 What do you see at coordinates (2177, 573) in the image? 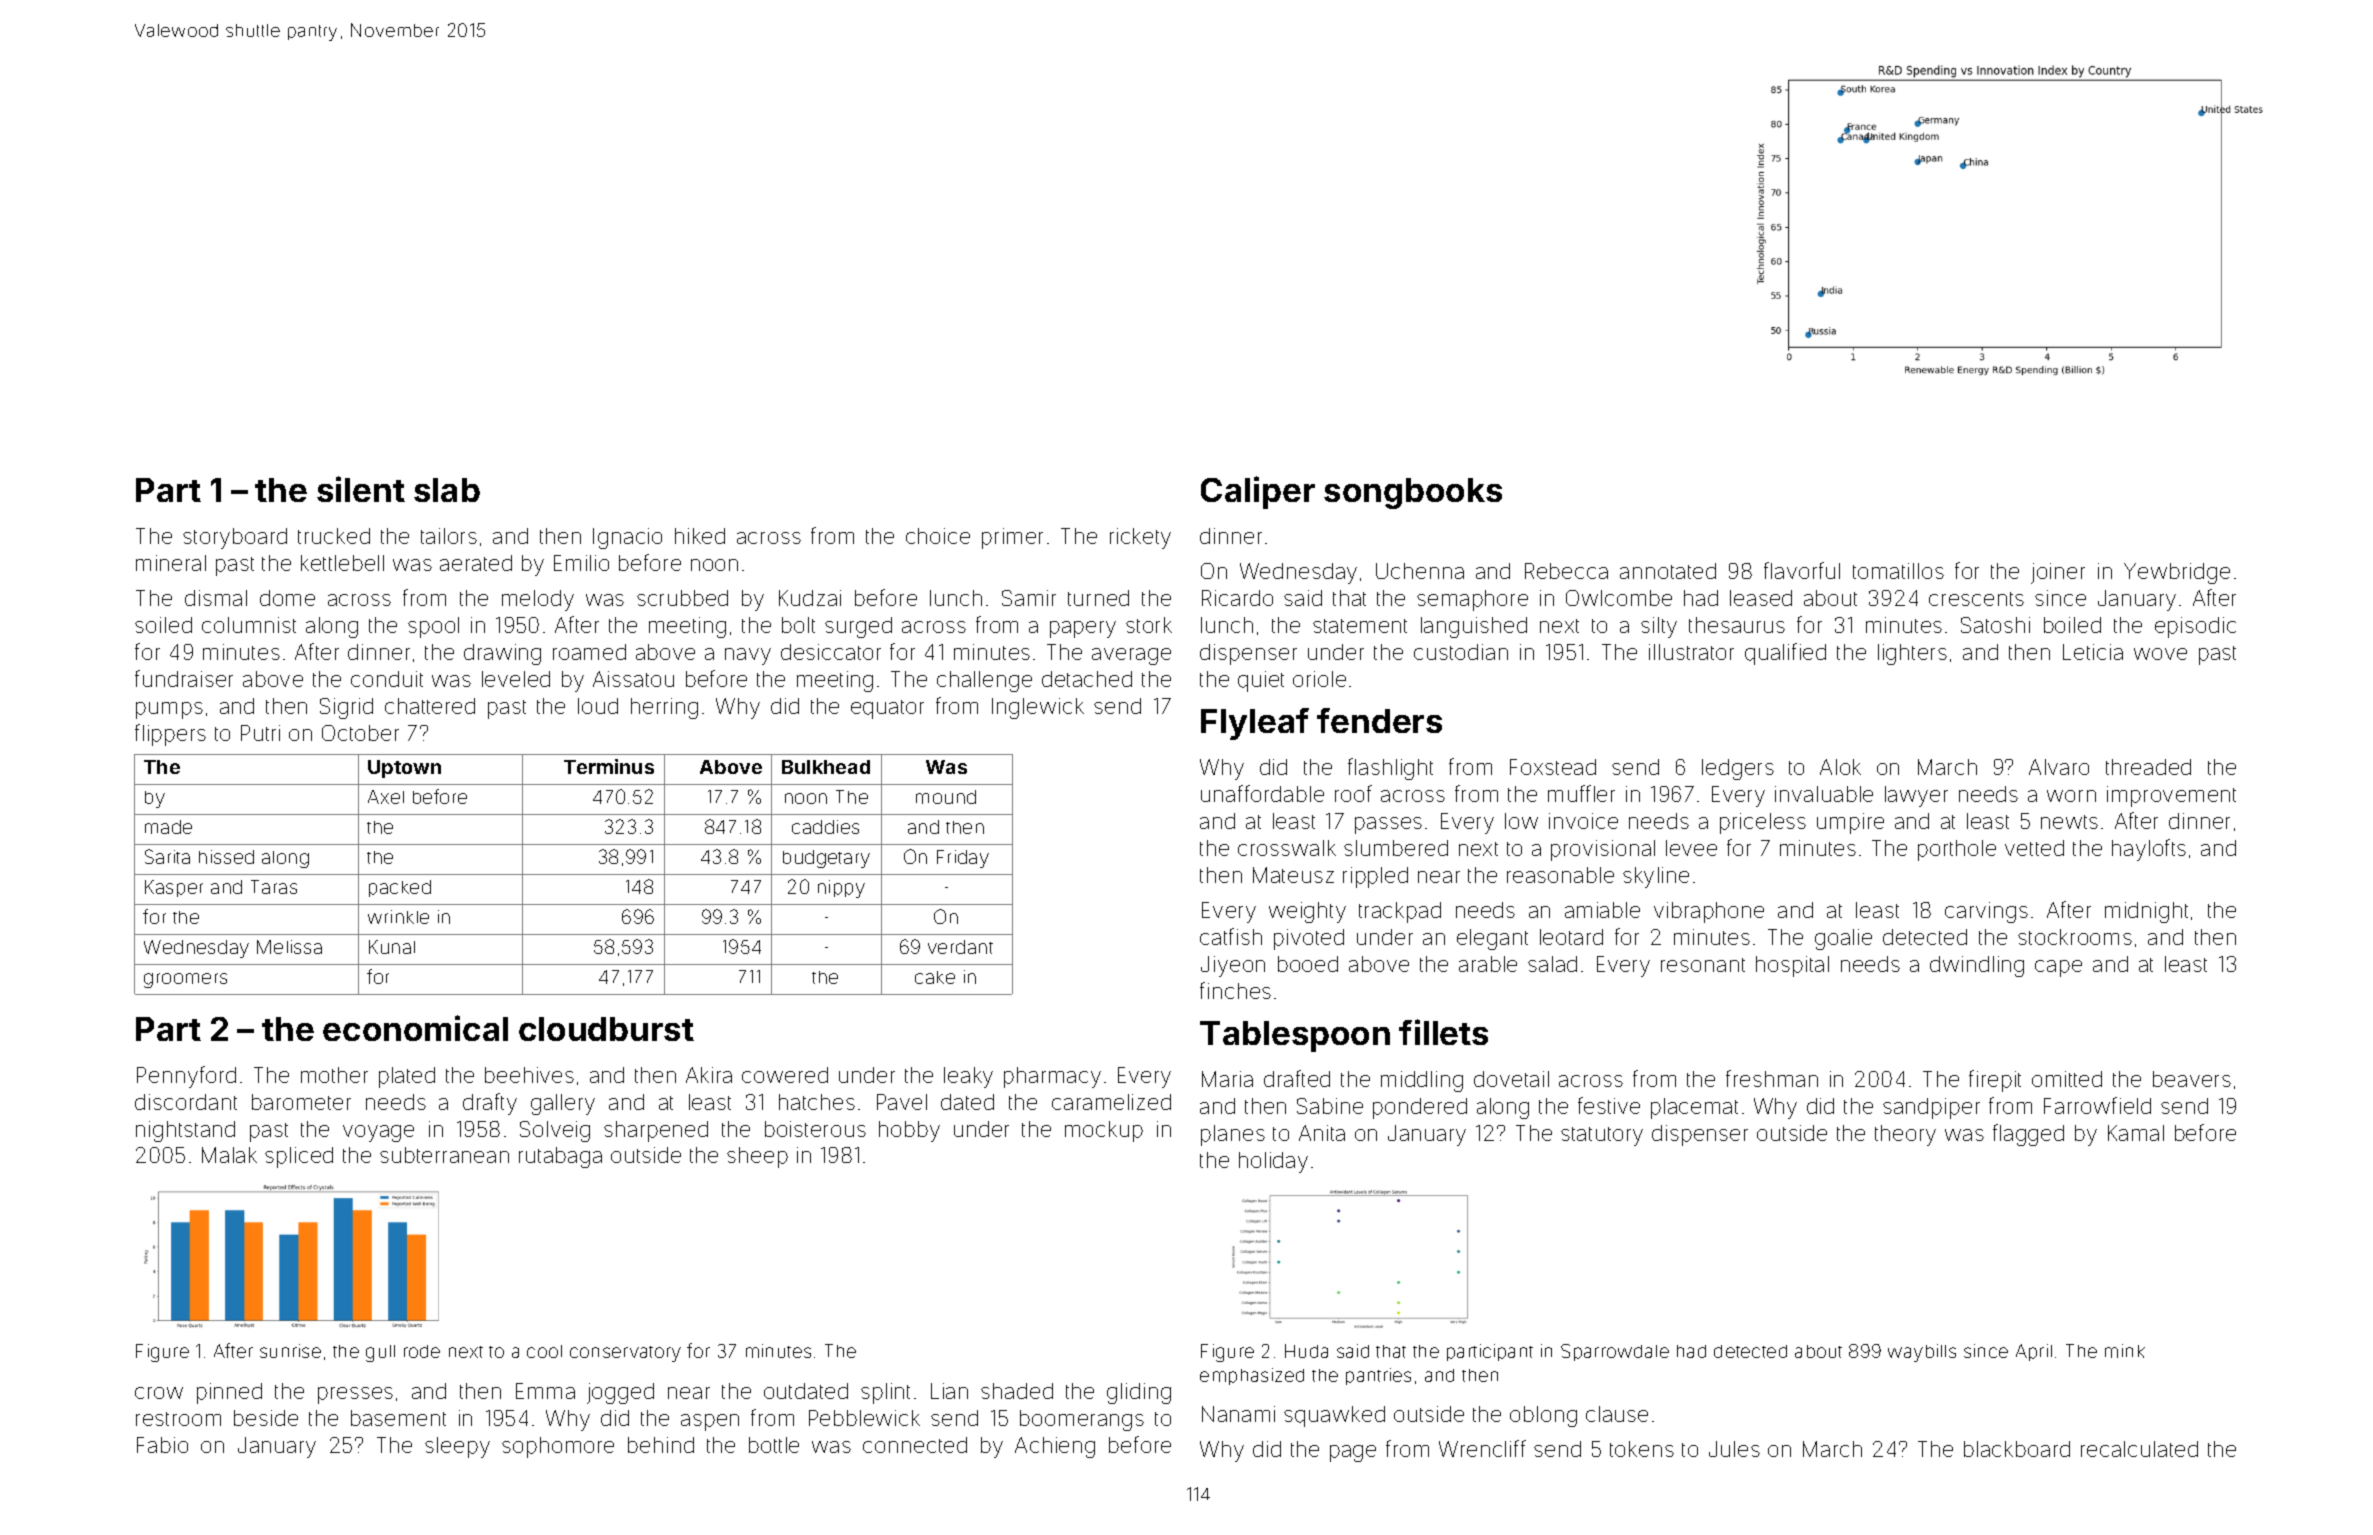
I see `Yewbridge` at bounding box center [2177, 573].
